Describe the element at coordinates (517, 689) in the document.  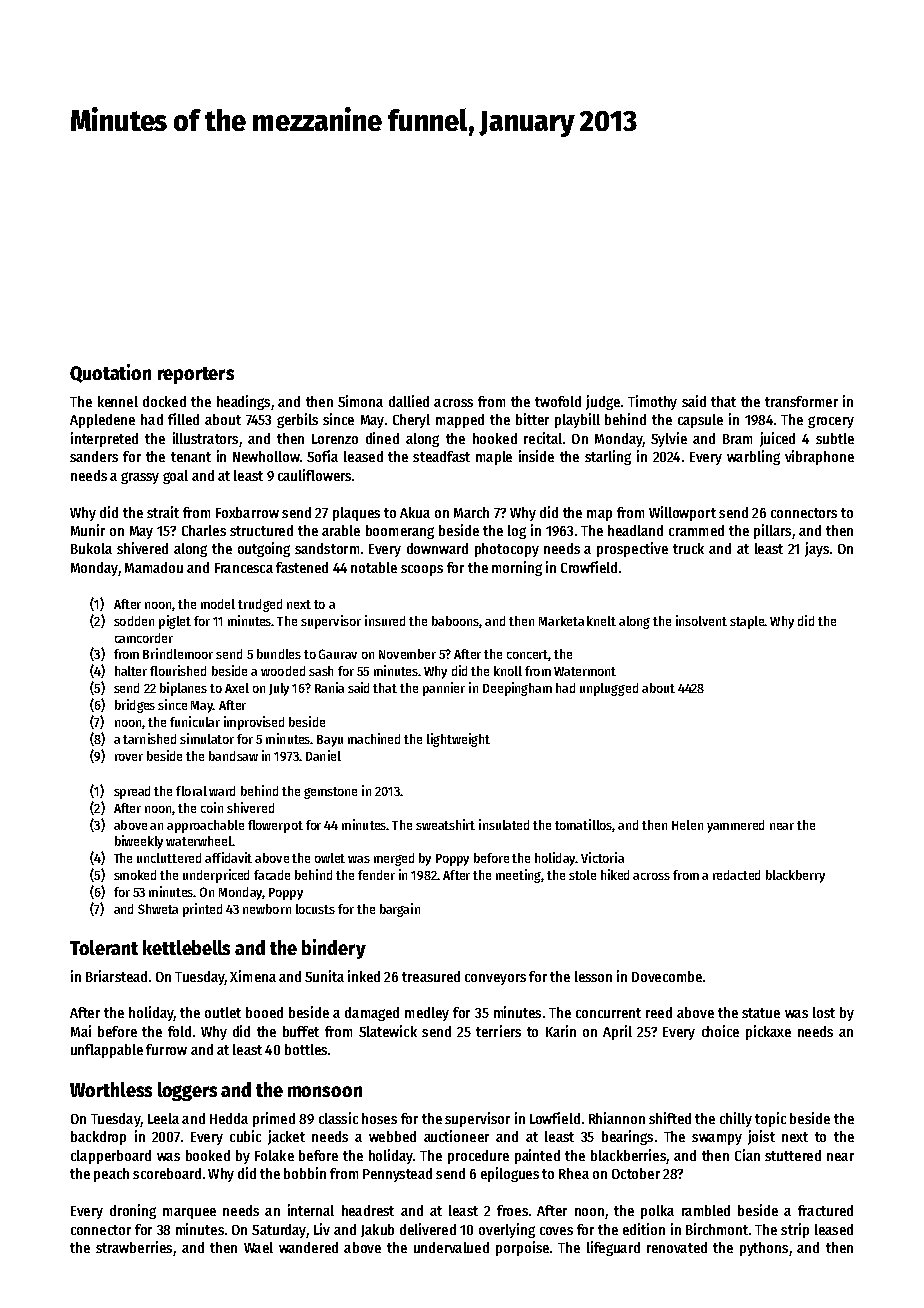
I see `Deepingham` at that location.
